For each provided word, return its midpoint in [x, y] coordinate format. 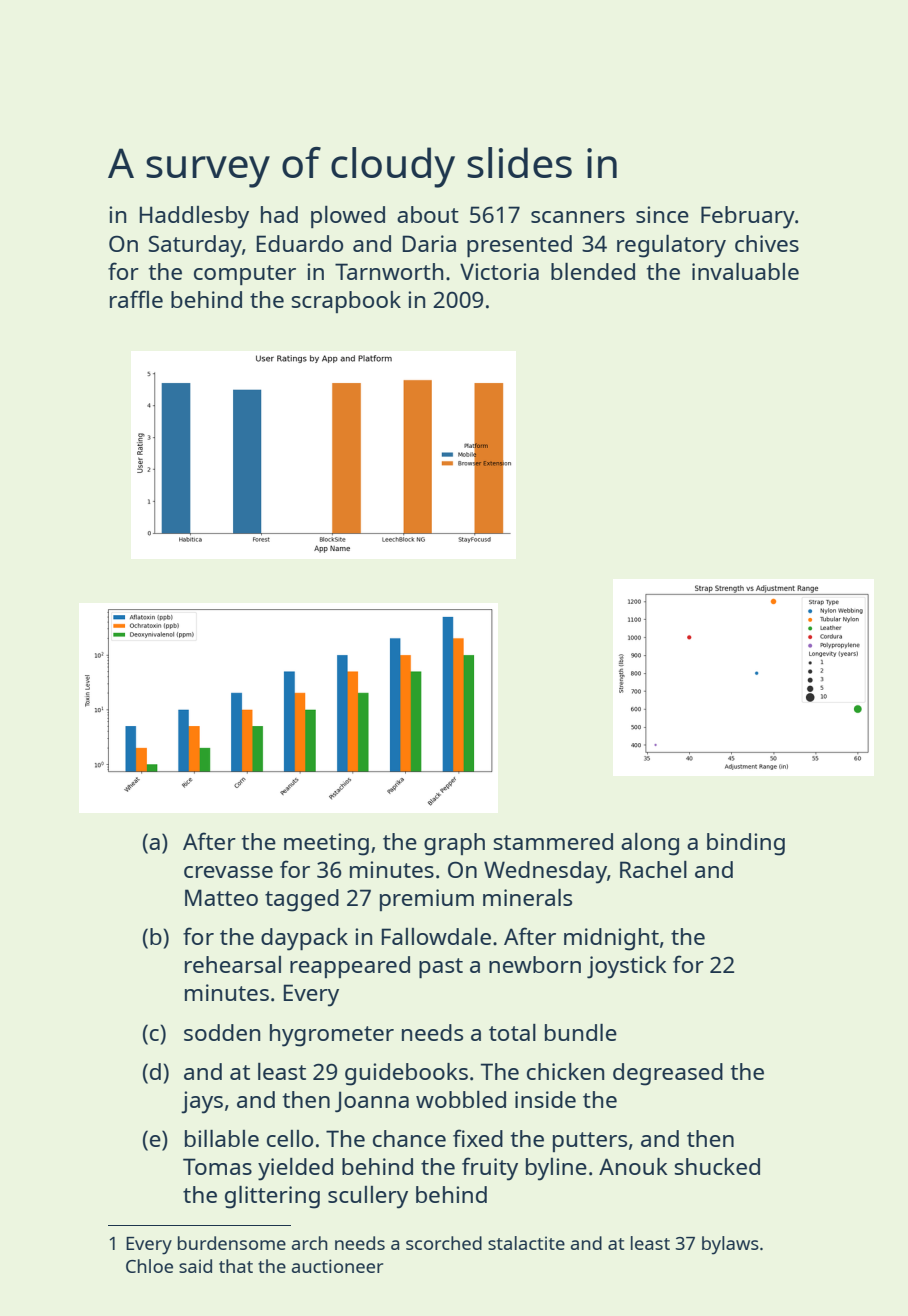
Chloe [149, 1266]
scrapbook [346, 302]
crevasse [228, 872]
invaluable [745, 271]
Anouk [633, 1166]
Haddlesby [194, 217]
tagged [302, 900]
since [662, 214]
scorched [444, 1243]
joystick [627, 967]
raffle [136, 299]
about [428, 214]
